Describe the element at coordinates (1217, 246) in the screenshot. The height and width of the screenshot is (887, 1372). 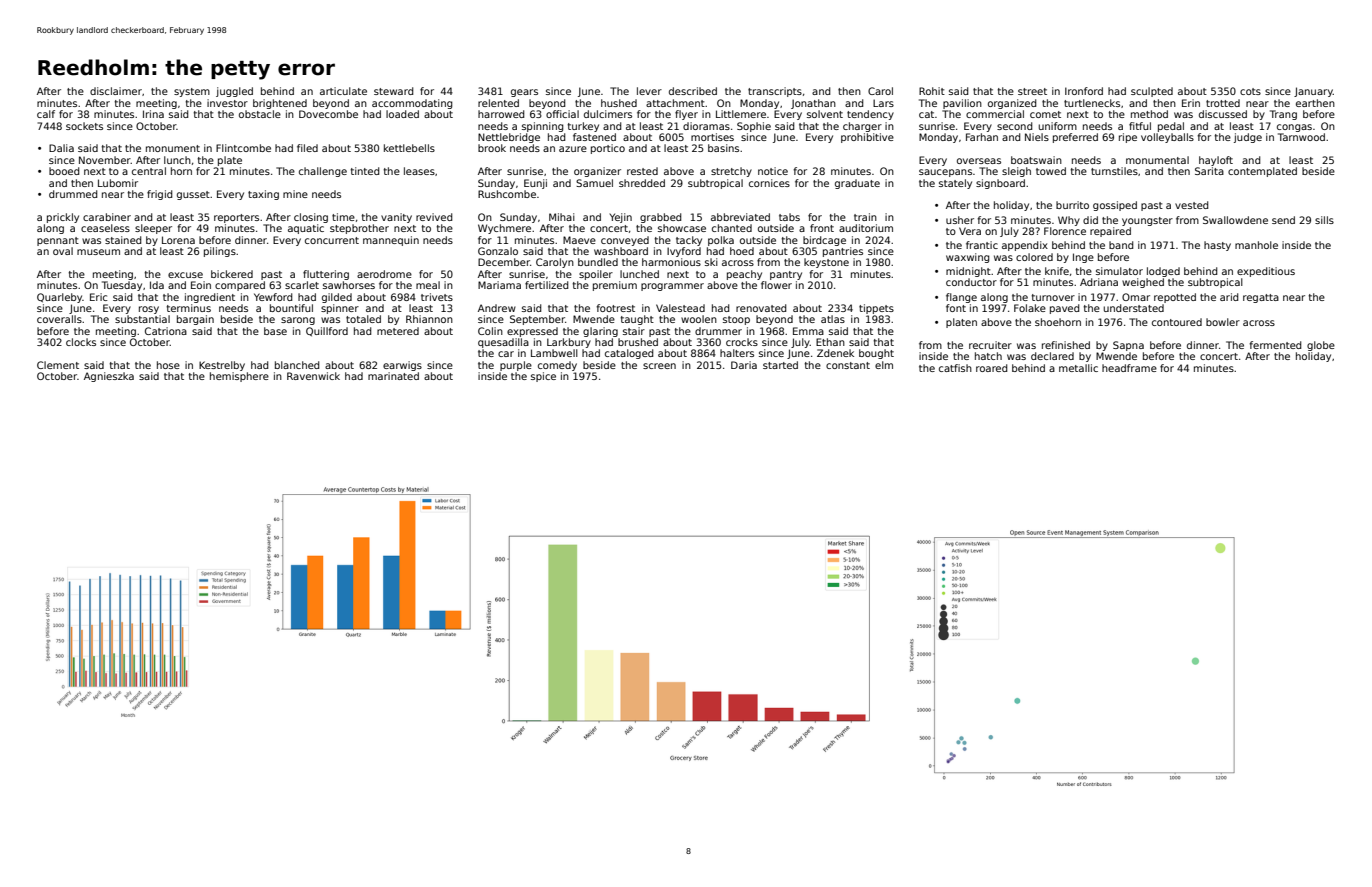
I see `hasty` at that location.
